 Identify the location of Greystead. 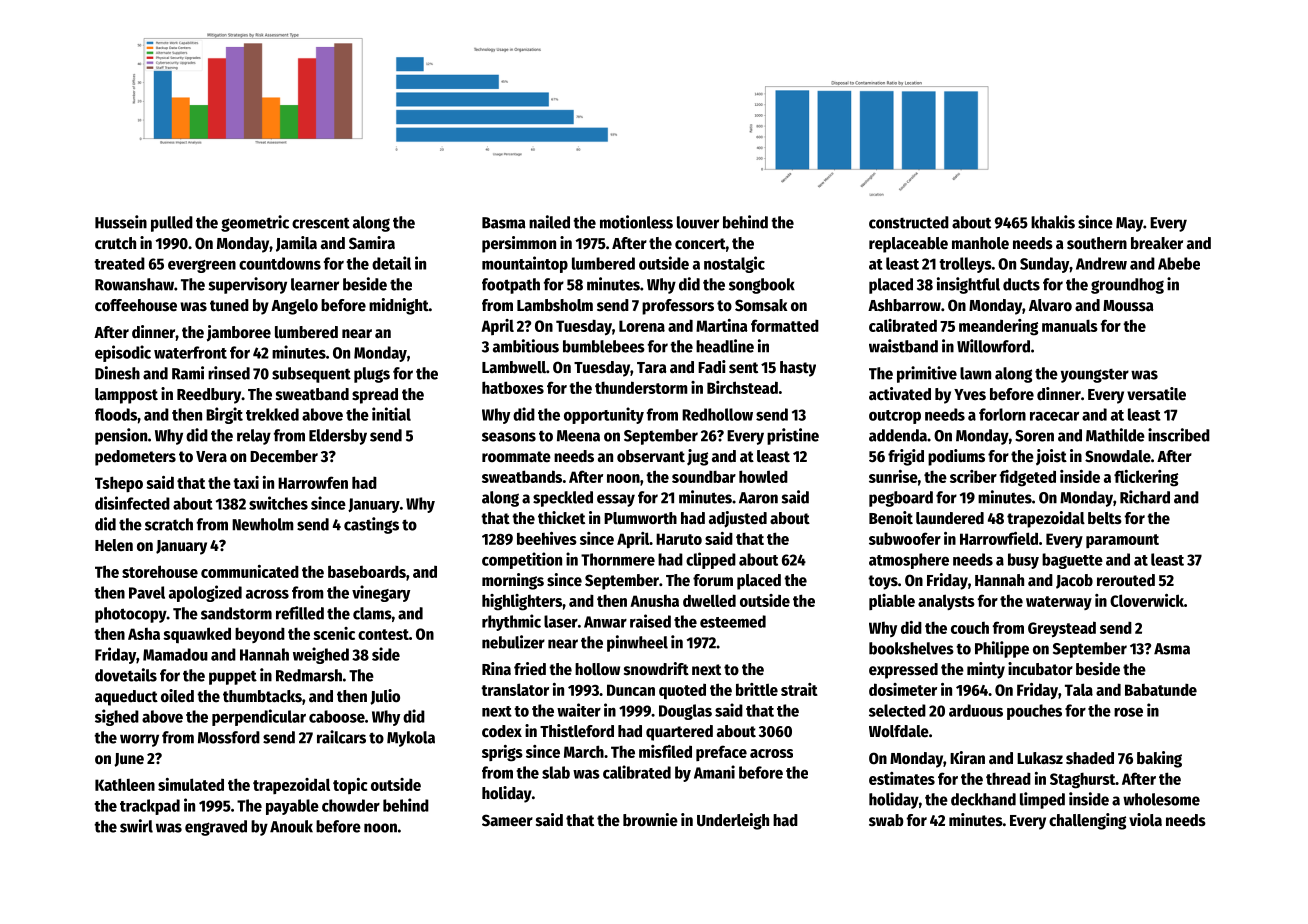
(1062, 629).
